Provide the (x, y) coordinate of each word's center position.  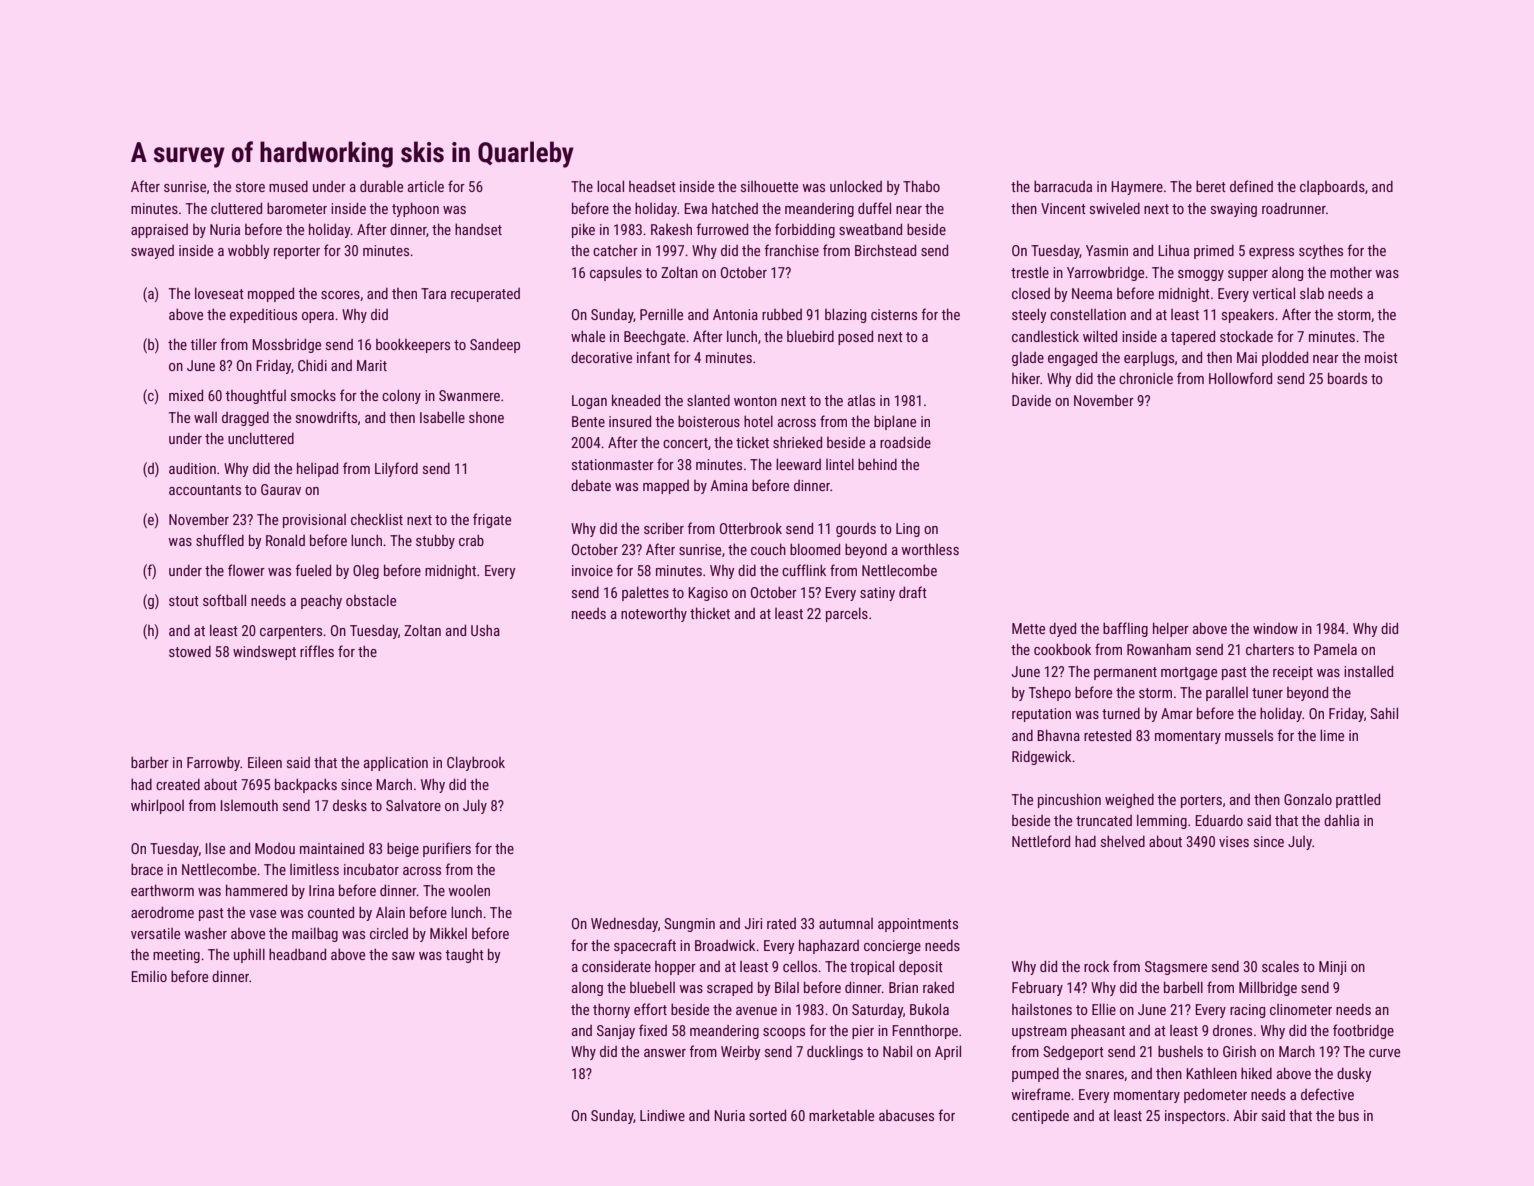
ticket (752, 442)
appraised (159, 231)
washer (205, 933)
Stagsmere (1176, 968)
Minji (1332, 968)
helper (1171, 629)
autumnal (846, 923)
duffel (874, 208)
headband (297, 954)
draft (913, 592)
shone (486, 417)
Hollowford (1240, 378)
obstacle (371, 600)
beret (1211, 186)
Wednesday (624, 924)
